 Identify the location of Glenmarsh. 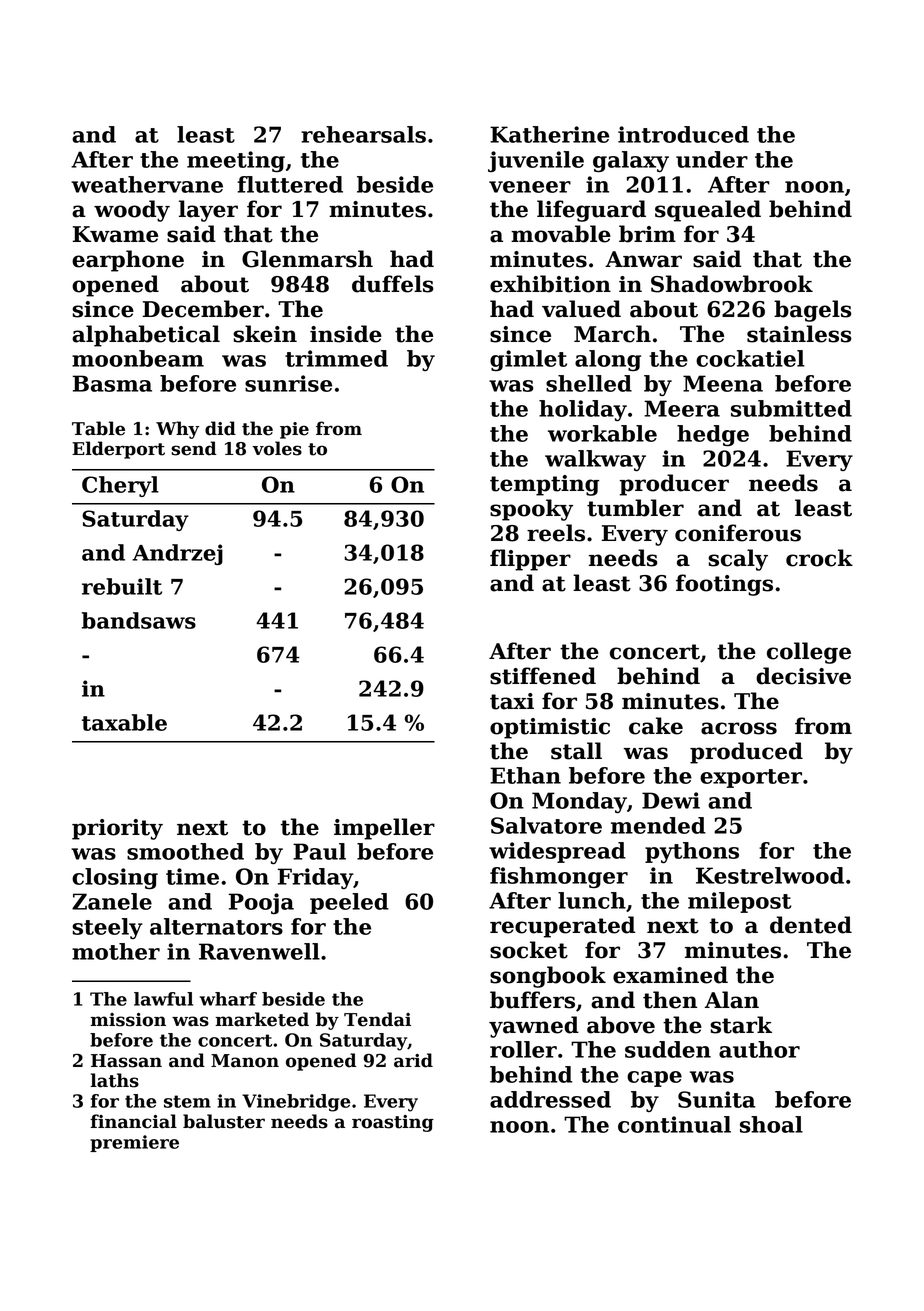
(307, 259).
